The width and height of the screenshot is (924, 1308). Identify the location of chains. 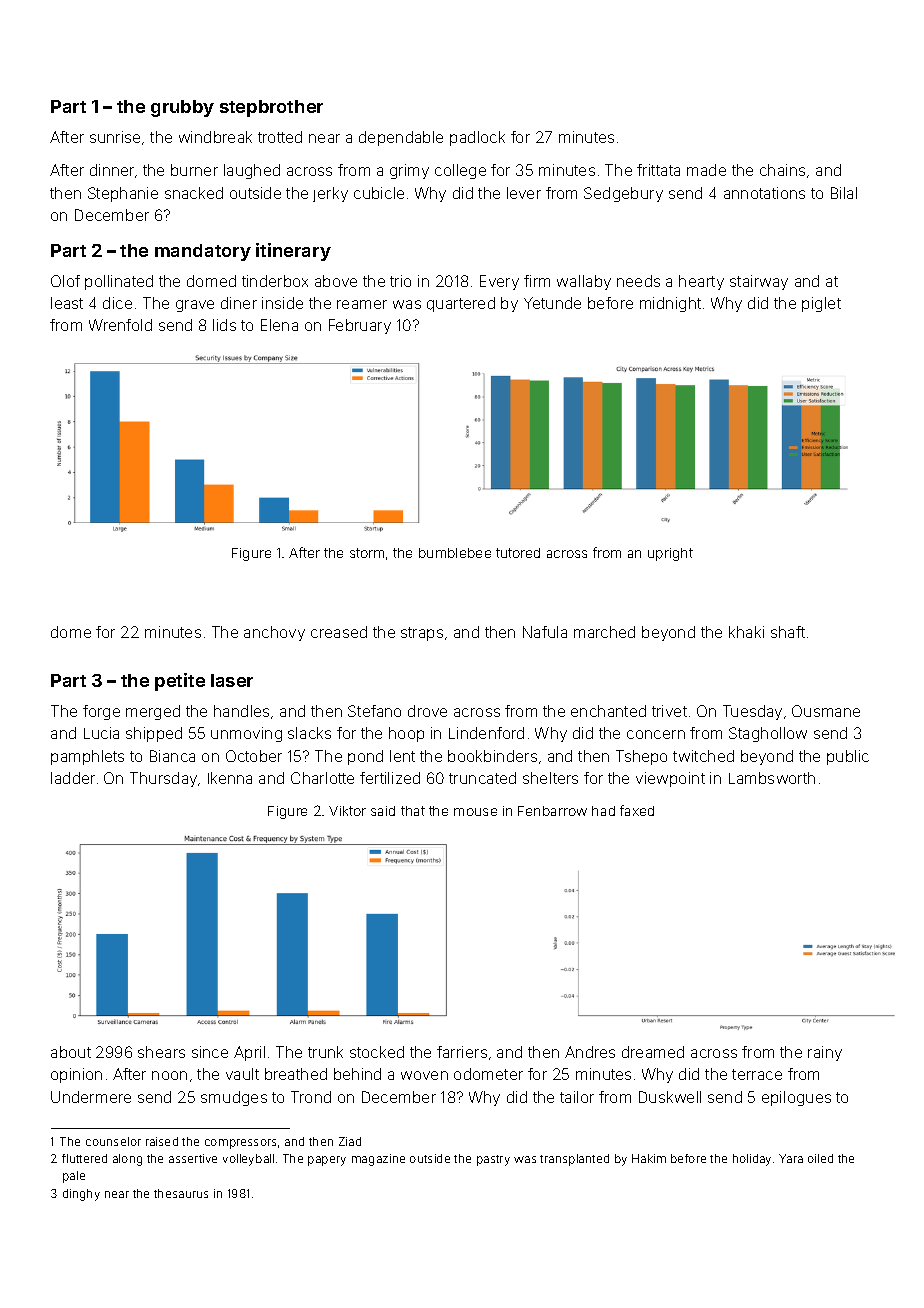
(782, 170).
